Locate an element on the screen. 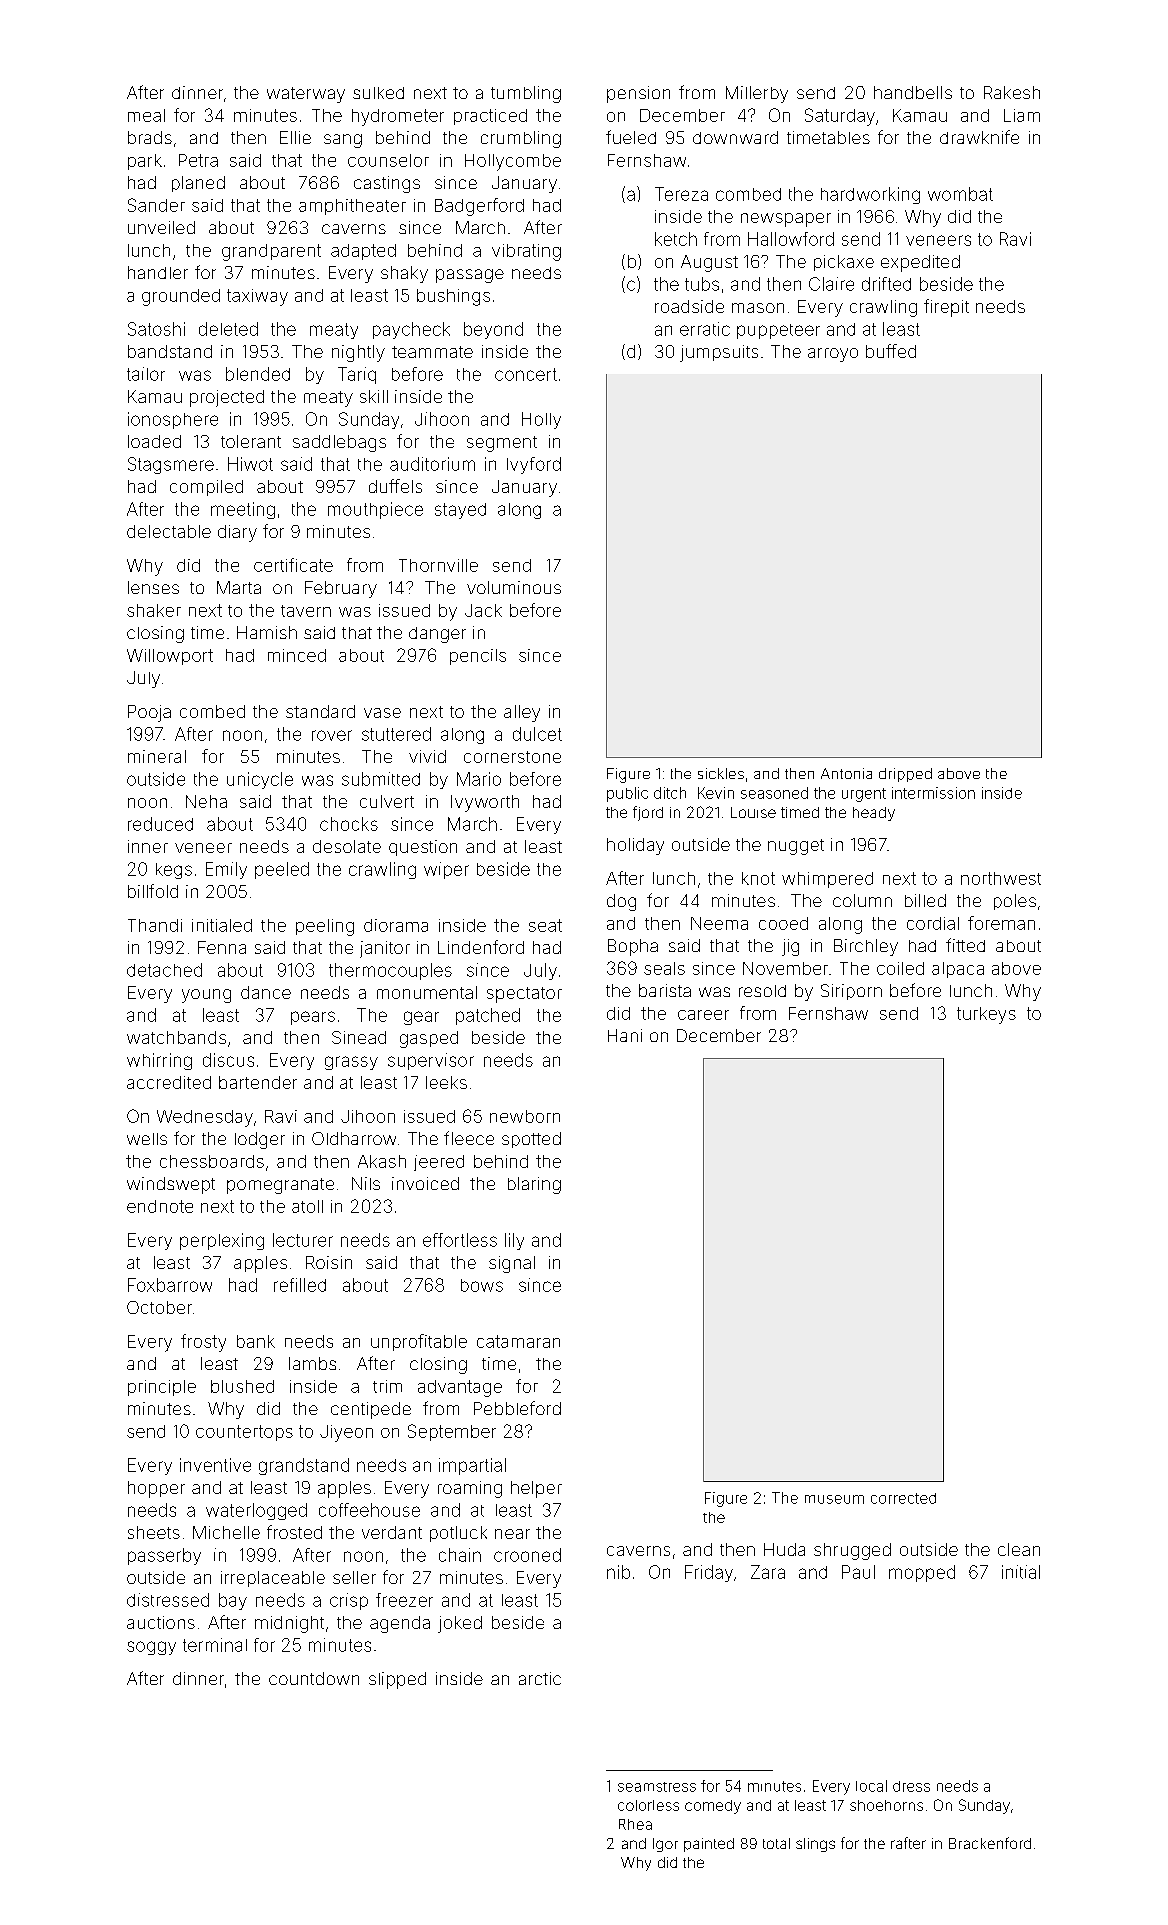 The image size is (1168, 1925). soggy is located at coordinates (151, 1648).
